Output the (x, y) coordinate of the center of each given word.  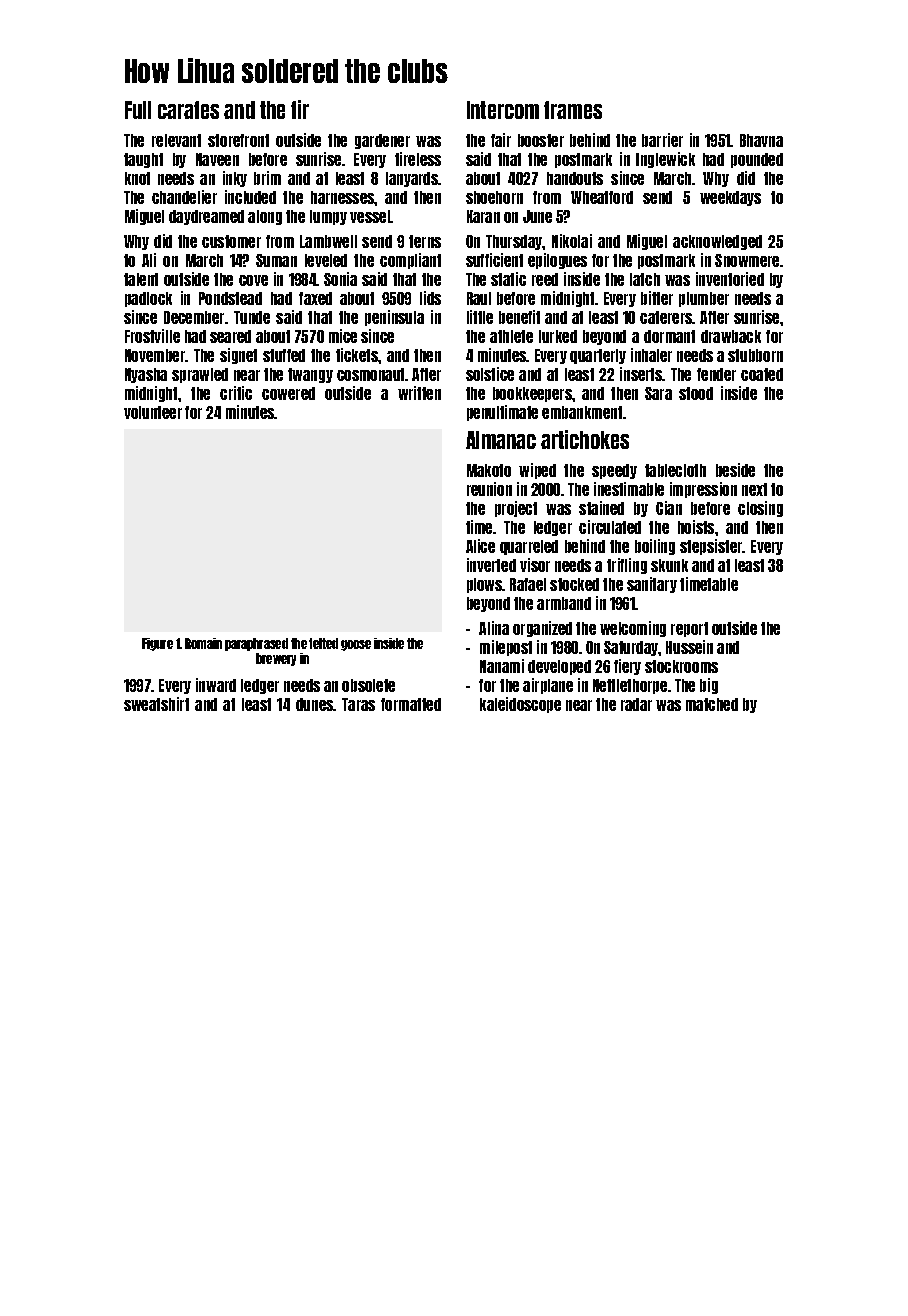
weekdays (730, 198)
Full (138, 110)
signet (238, 356)
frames (573, 110)
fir (300, 109)
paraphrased (256, 644)
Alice (480, 546)
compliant (410, 261)
